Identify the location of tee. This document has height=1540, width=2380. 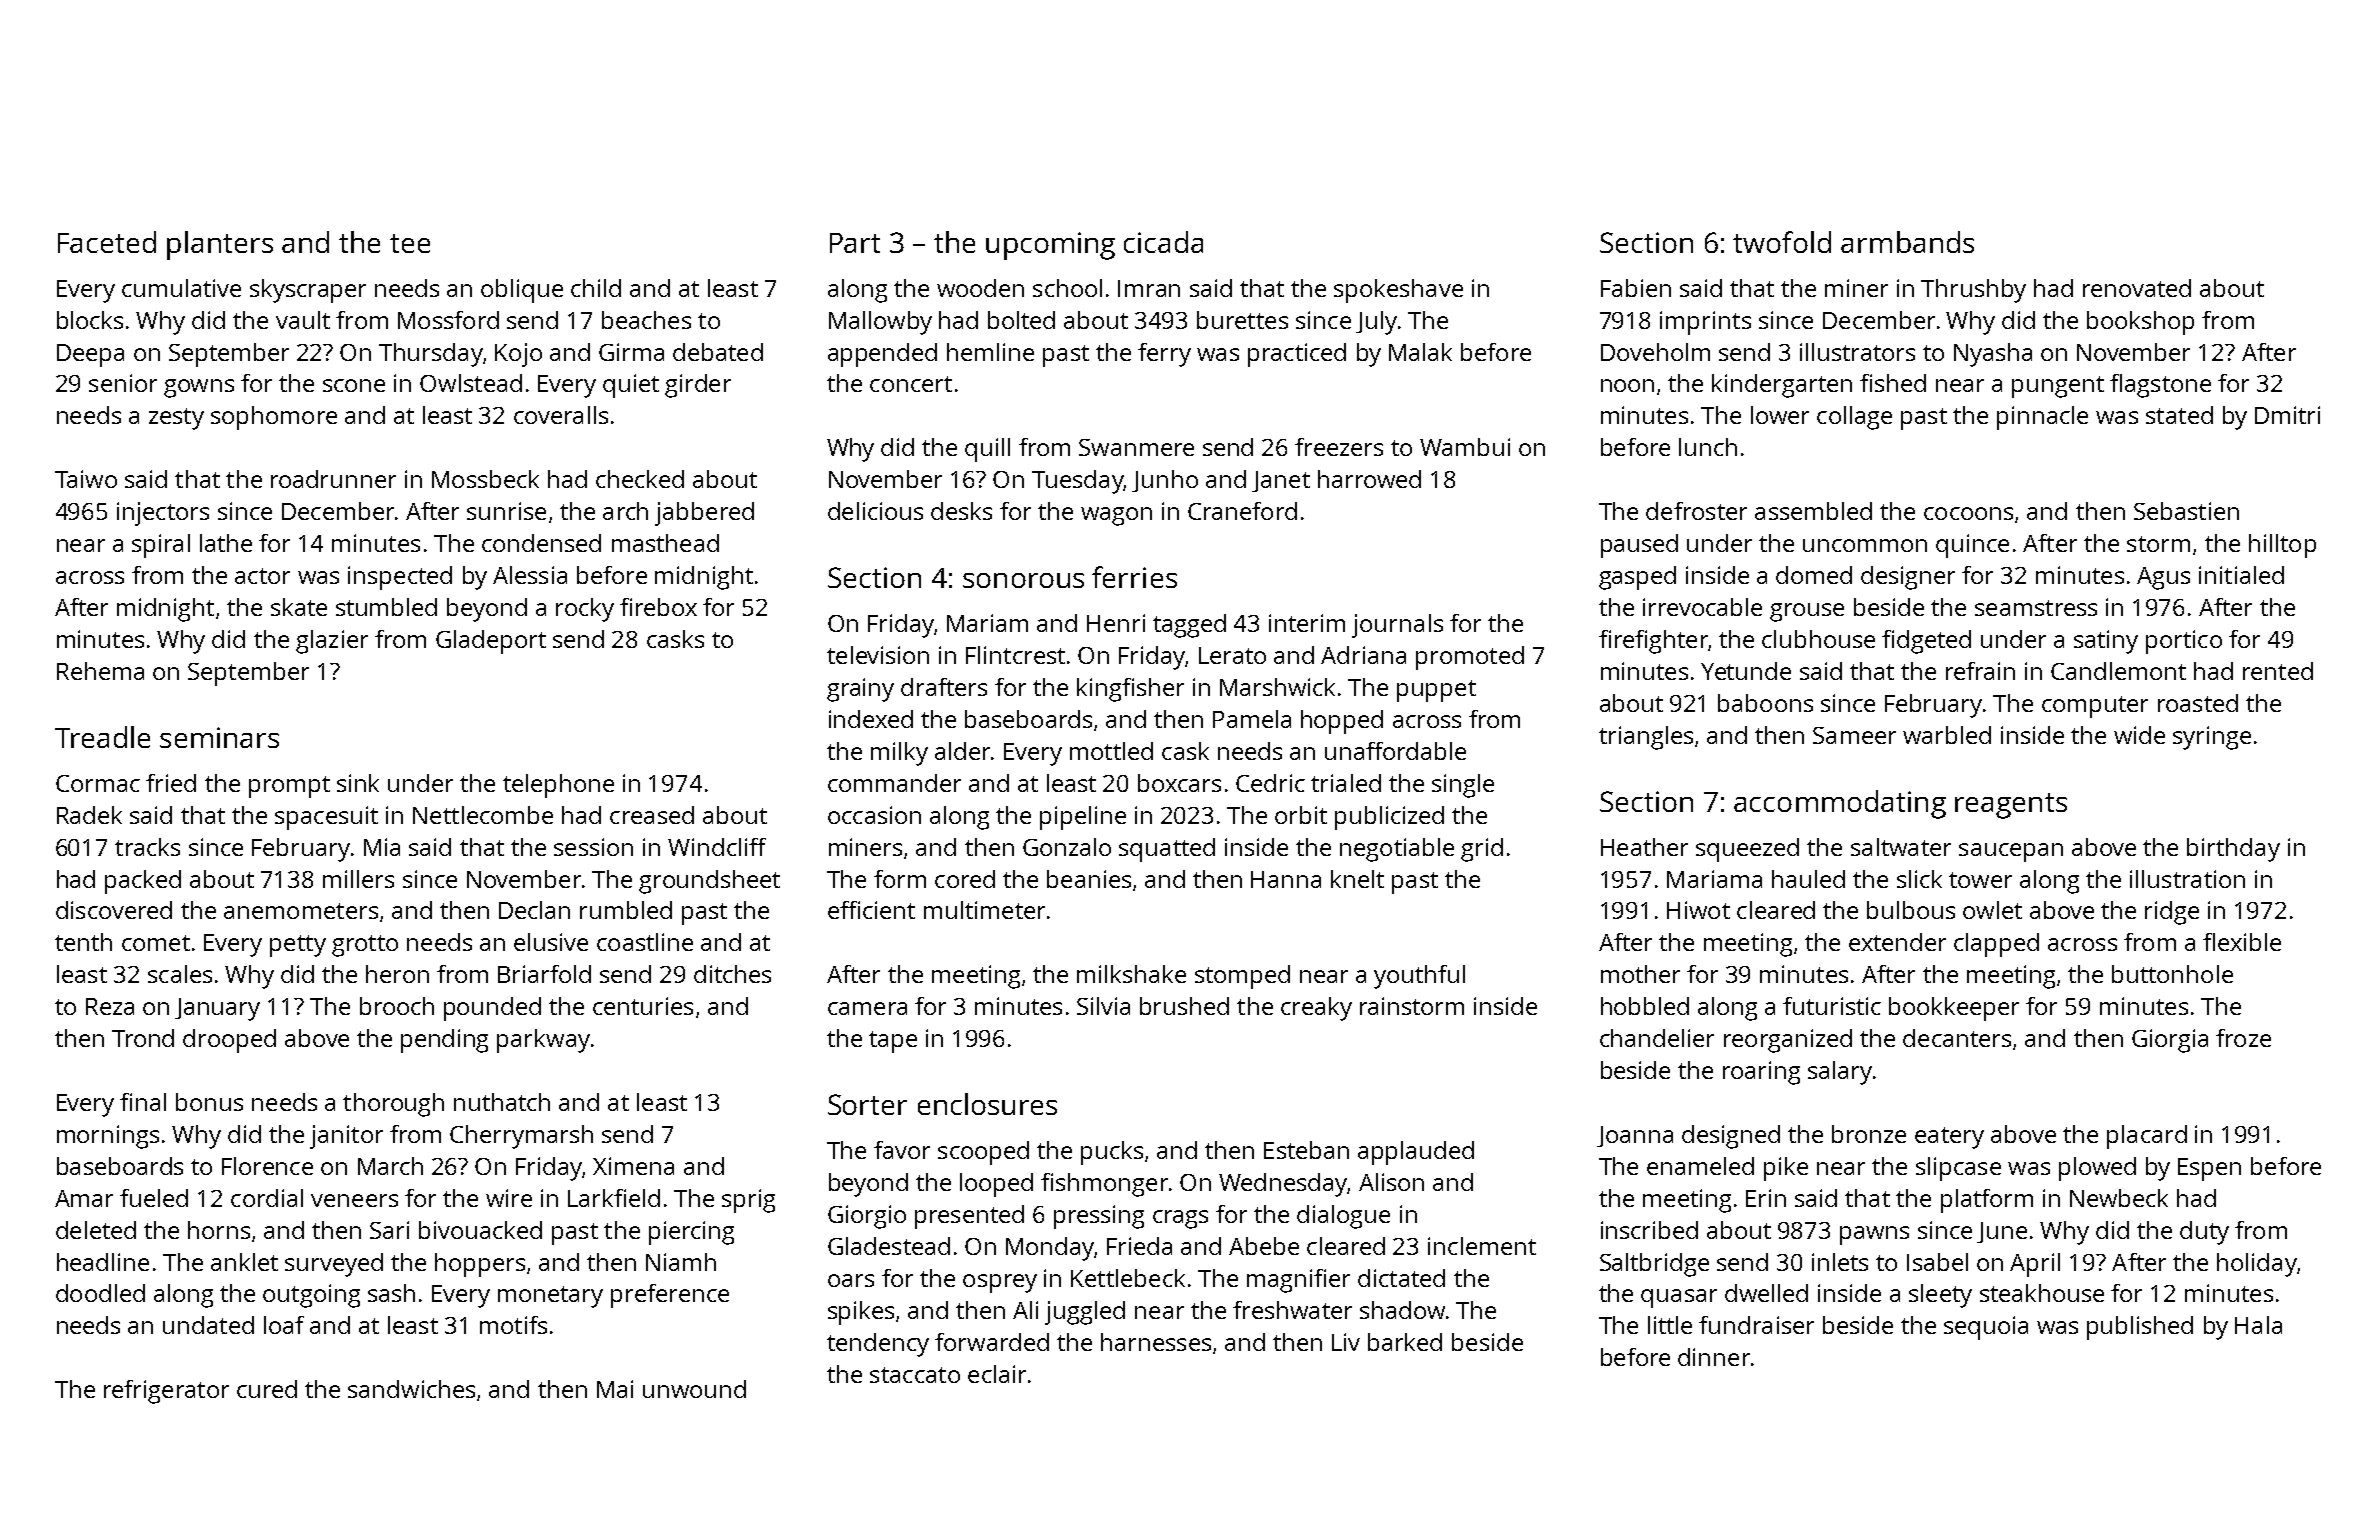
(410, 243).
